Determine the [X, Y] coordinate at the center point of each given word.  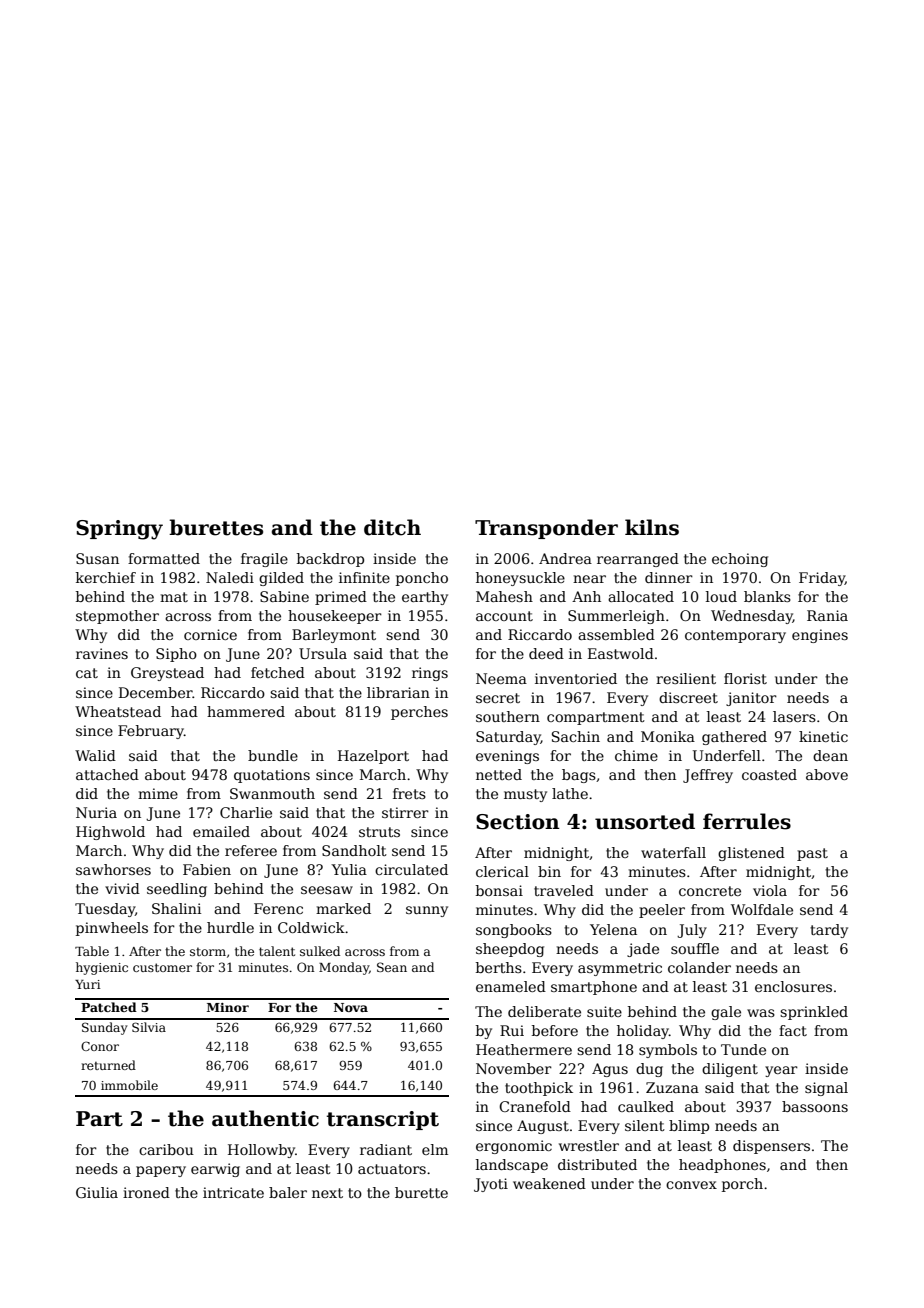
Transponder [546, 529]
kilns [652, 527]
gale [726, 1013]
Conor [100, 1046]
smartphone [594, 988]
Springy [119, 530]
